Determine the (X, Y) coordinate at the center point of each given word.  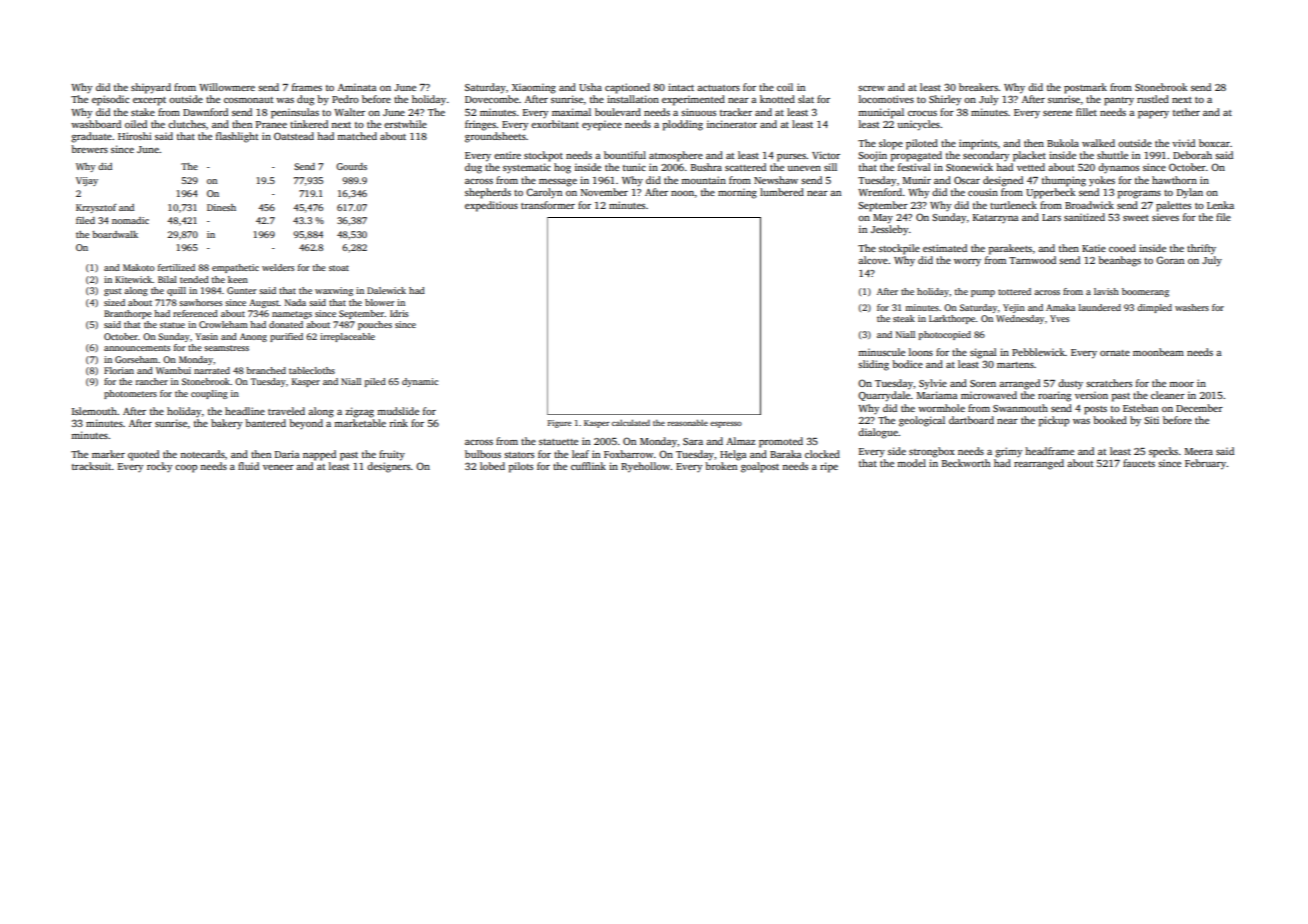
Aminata (357, 87)
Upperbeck (1051, 193)
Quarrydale (884, 396)
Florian (119, 370)
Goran (1170, 260)
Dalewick (386, 290)
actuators (718, 88)
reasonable (687, 423)
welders (278, 267)
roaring (1054, 396)
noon (682, 193)
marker (108, 454)
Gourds (351, 166)
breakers (978, 87)
